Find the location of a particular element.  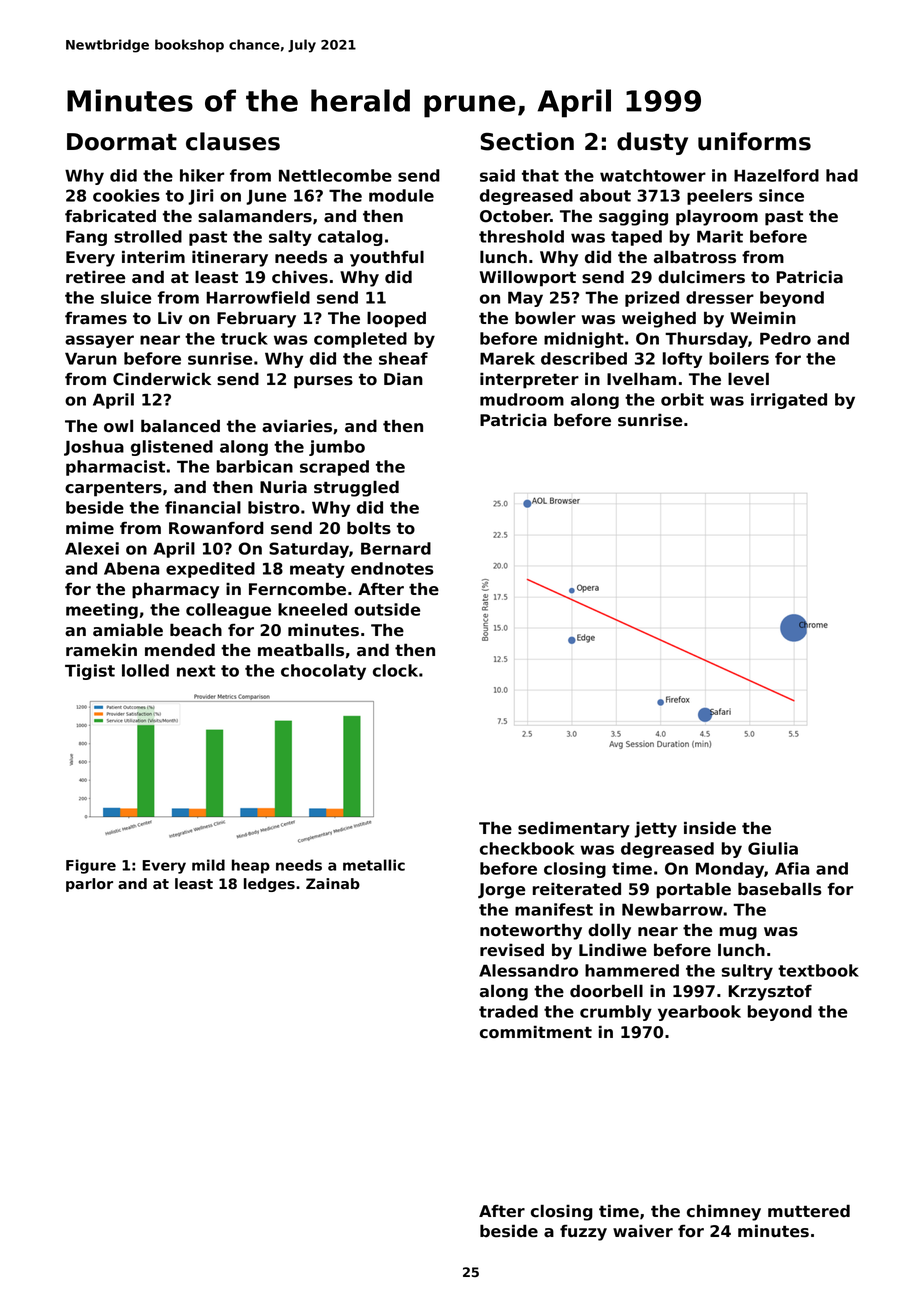

uniforms is located at coordinates (754, 141).
